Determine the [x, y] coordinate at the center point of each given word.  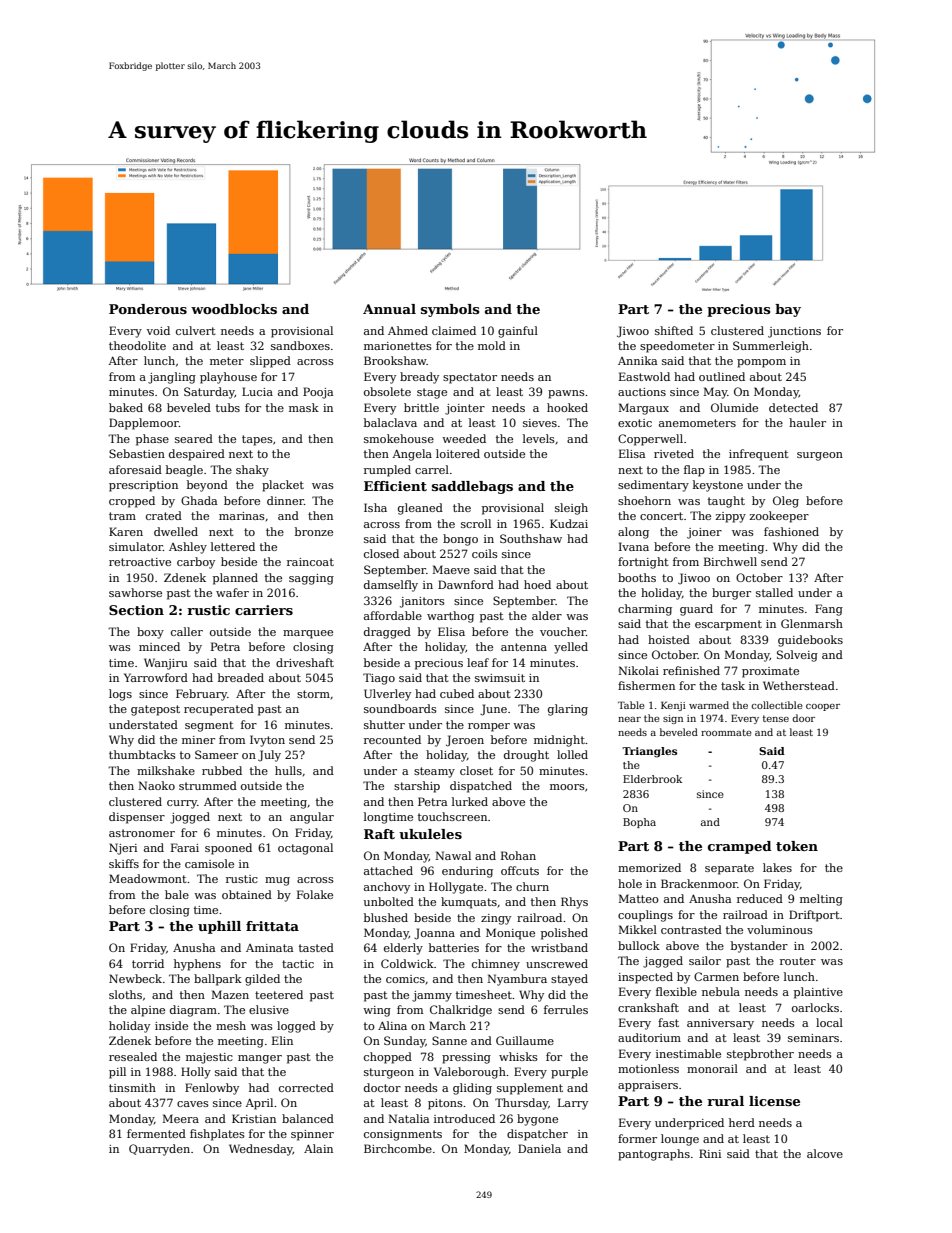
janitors [422, 602]
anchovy [387, 888]
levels [539, 438]
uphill [219, 927]
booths [637, 577]
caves [193, 1104]
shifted [674, 330]
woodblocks [234, 309]
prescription [143, 486]
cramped [740, 847]
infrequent [759, 455]
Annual [389, 309]
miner [198, 740]
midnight [559, 741]
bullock [639, 945]
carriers [264, 610]
